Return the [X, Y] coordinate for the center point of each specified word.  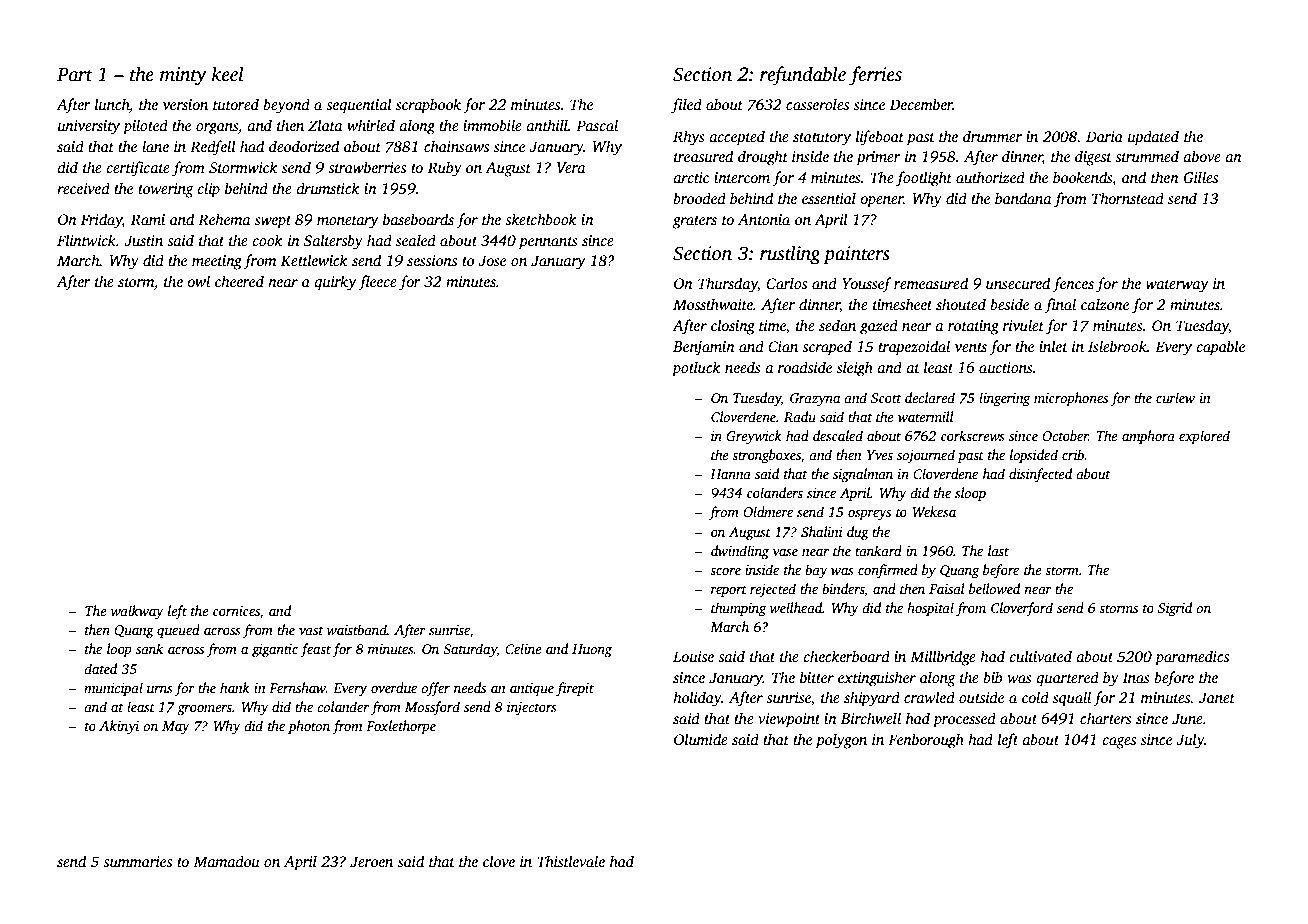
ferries [875, 76]
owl [198, 281]
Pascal [597, 125]
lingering [1004, 399]
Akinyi [119, 727]
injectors [532, 708]
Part [75, 75]
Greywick [754, 437]
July [1190, 741]
